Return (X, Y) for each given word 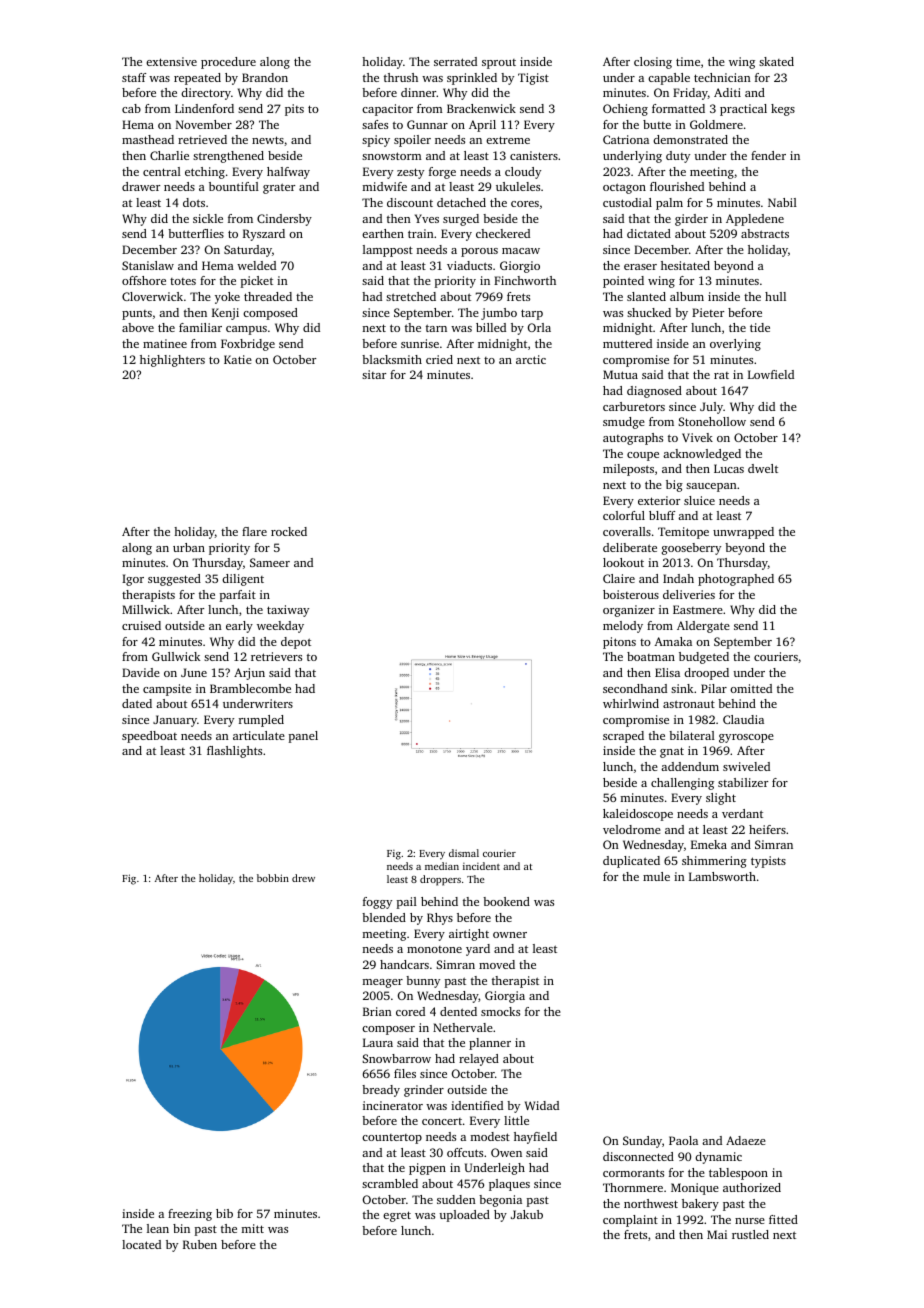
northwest (651, 1203)
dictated (649, 233)
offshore (144, 280)
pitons (619, 643)
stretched (411, 296)
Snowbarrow (396, 1058)
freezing (190, 1215)
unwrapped (743, 533)
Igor (133, 580)
